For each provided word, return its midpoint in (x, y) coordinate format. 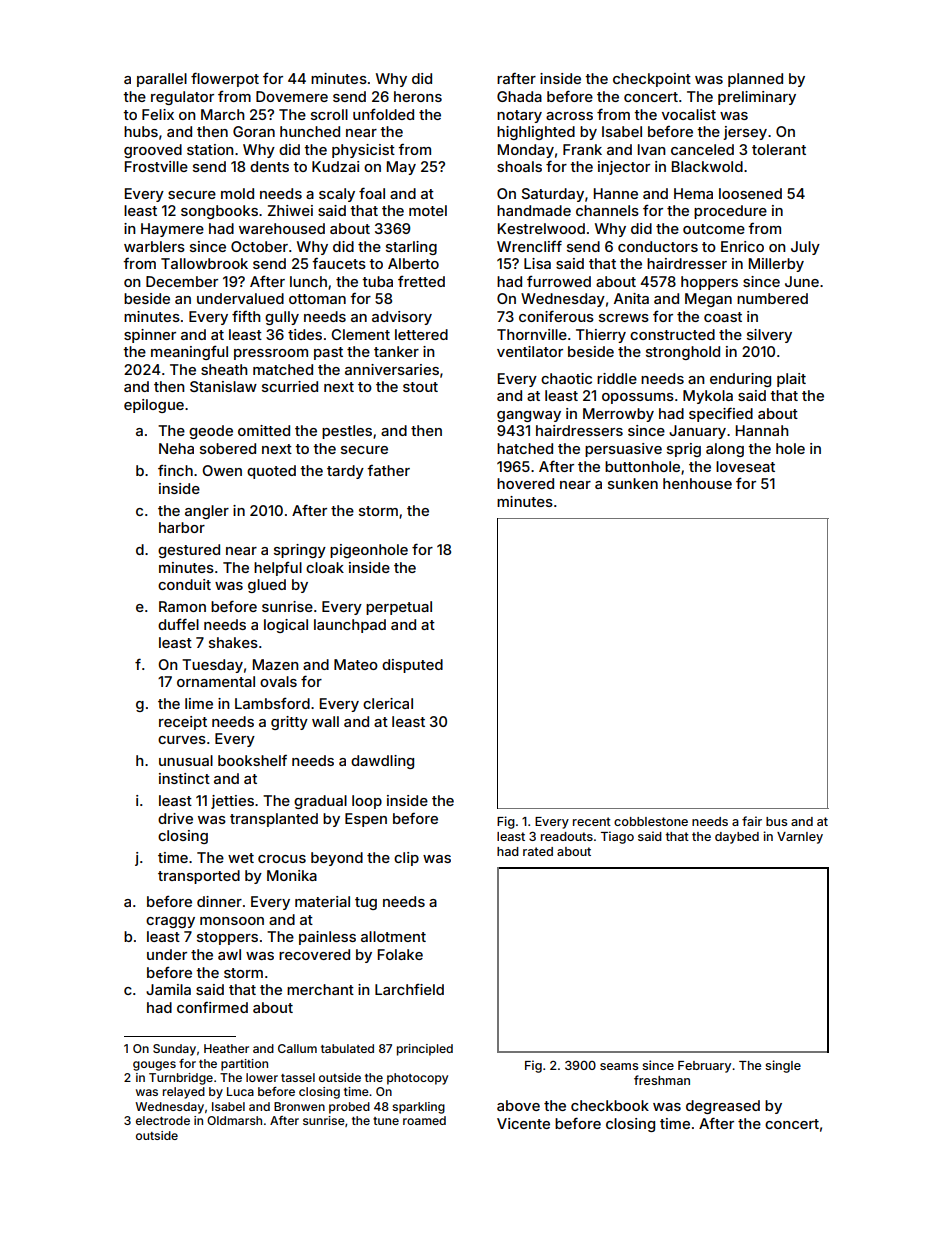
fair (752, 821)
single (783, 1066)
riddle (617, 378)
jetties (232, 802)
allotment (393, 936)
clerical (388, 703)
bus (776, 821)
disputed (412, 666)
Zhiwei (290, 210)
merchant (320, 989)
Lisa (537, 263)
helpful (278, 568)
